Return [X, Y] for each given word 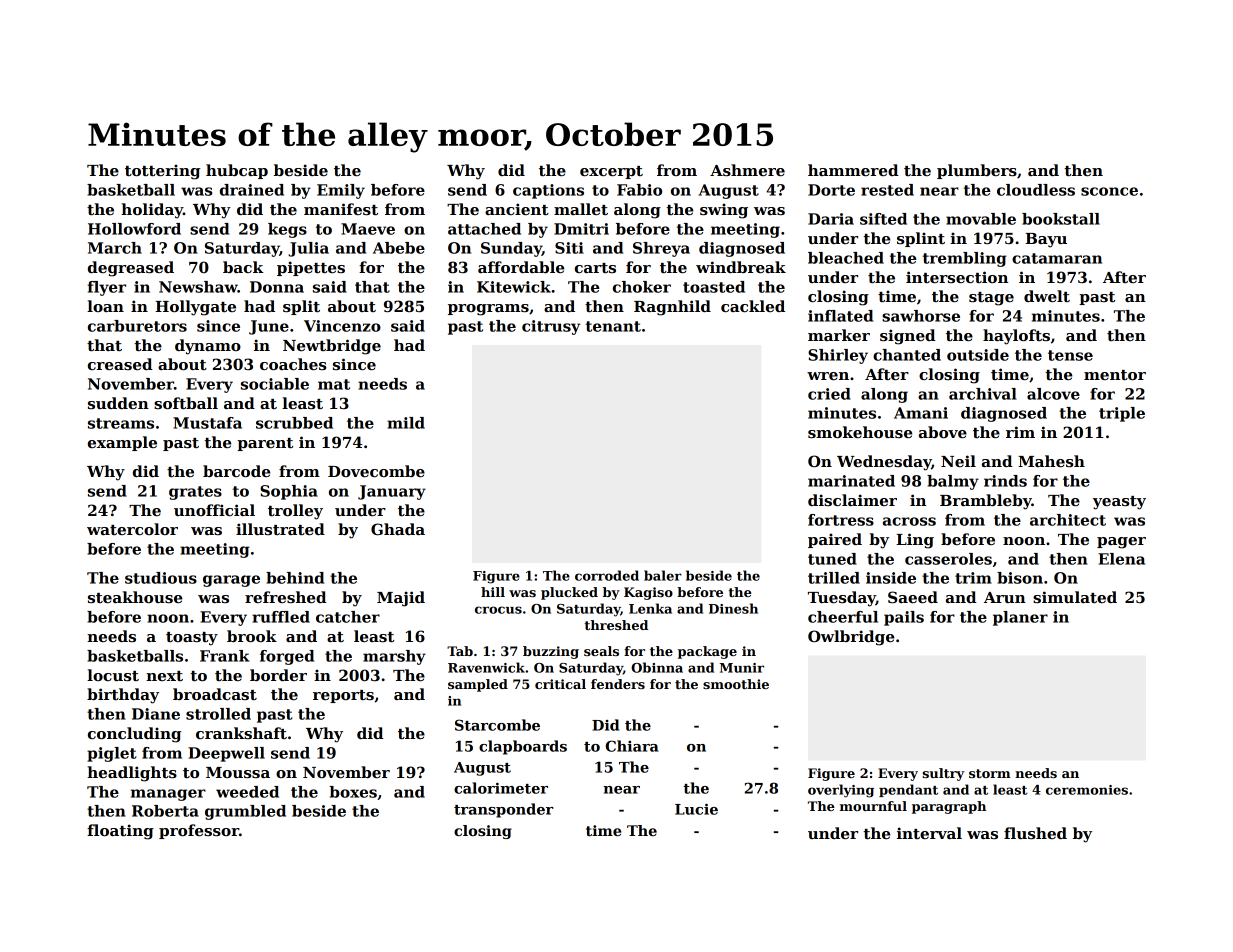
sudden [118, 403]
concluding [134, 735]
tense [1070, 355]
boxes [353, 792]
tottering [162, 172]
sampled [478, 685]
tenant [613, 326]
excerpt [611, 172]
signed [908, 337]
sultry [943, 774]
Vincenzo [342, 326]
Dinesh [733, 608]
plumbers [977, 171]
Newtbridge [332, 347]
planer [1020, 618]
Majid [401, 599]
